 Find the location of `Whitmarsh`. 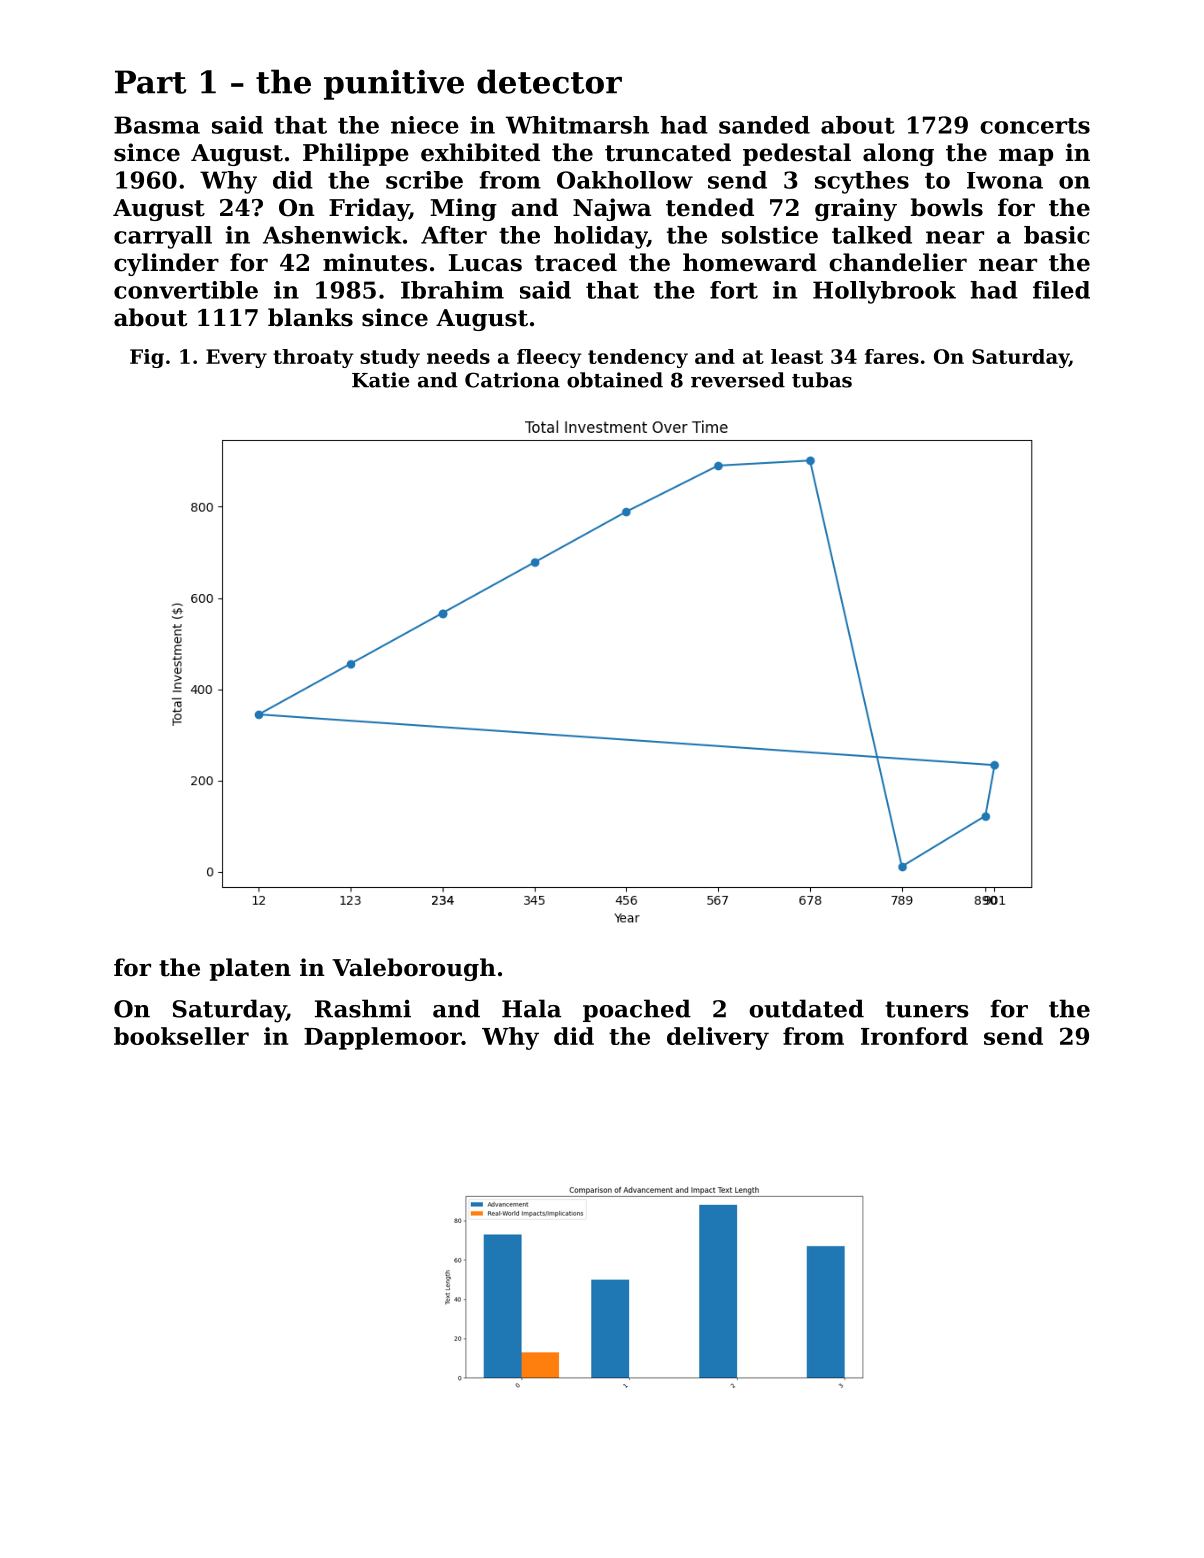

Whitmarsh is located at coordinates (577, 125).
